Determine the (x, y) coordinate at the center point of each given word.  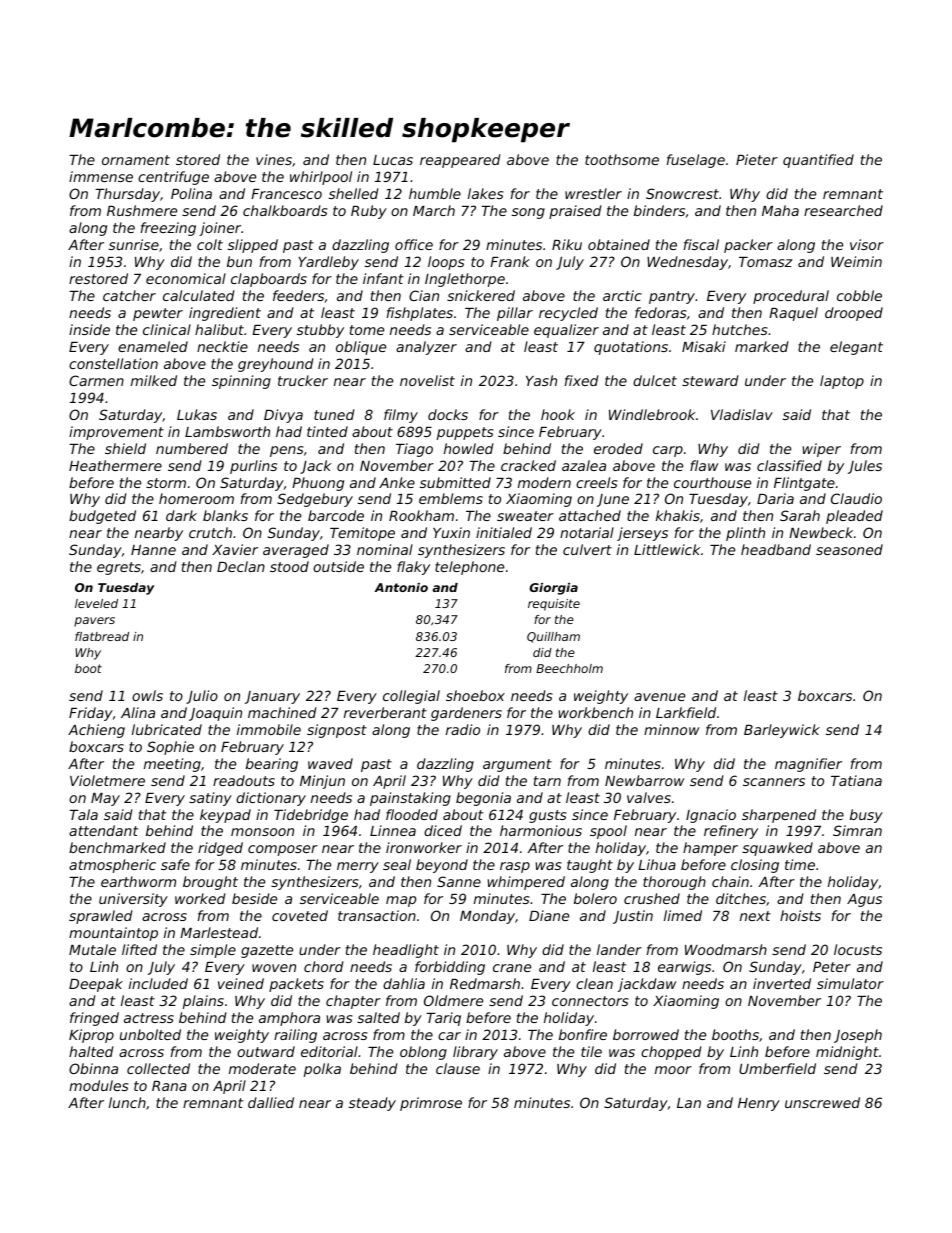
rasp (515, 867)
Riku (567, 244)
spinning (241, 382)
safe (175, 864)
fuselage (696, 161)
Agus (864, 900)
